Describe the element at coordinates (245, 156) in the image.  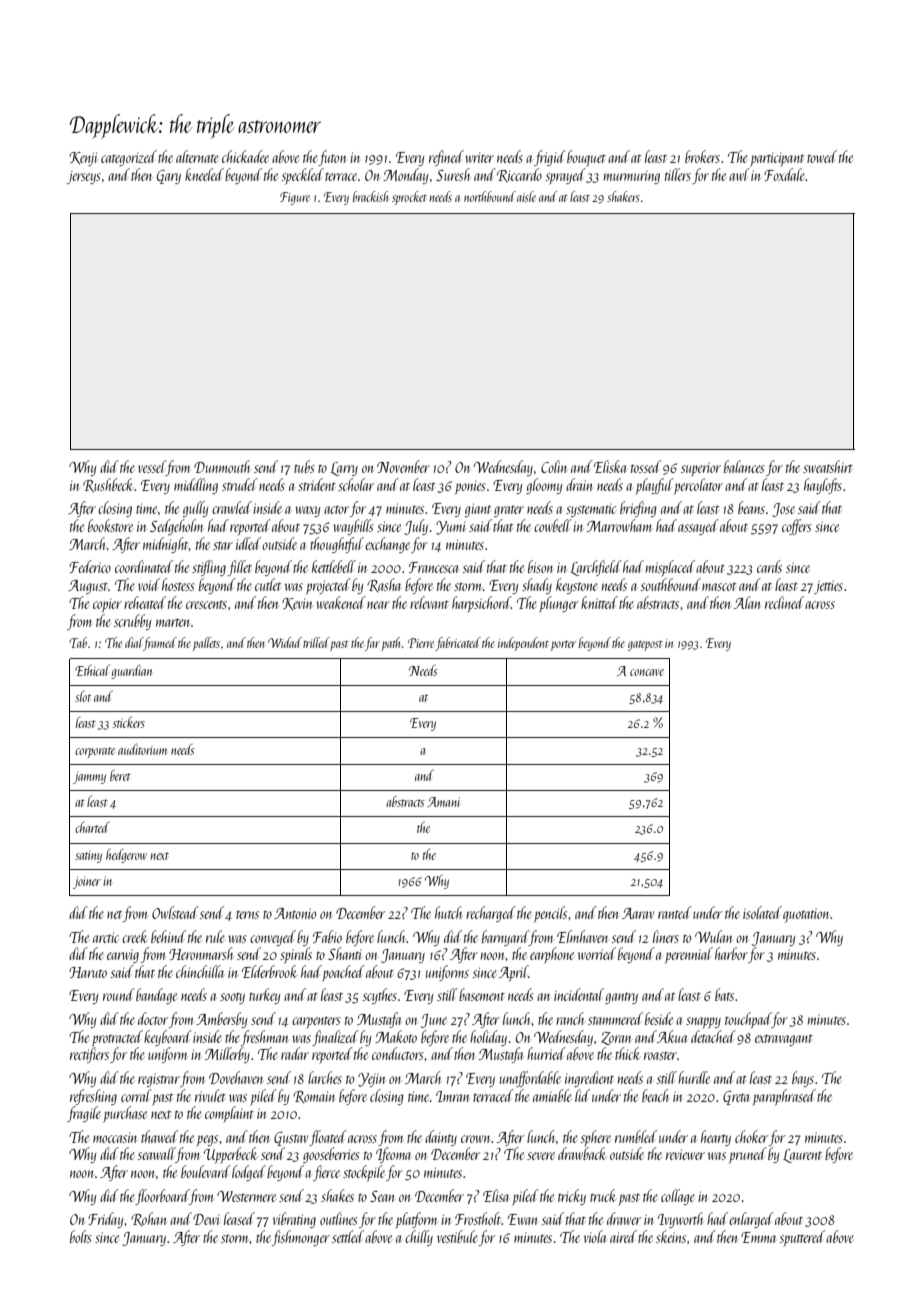
I see `chickadee` at that location.
